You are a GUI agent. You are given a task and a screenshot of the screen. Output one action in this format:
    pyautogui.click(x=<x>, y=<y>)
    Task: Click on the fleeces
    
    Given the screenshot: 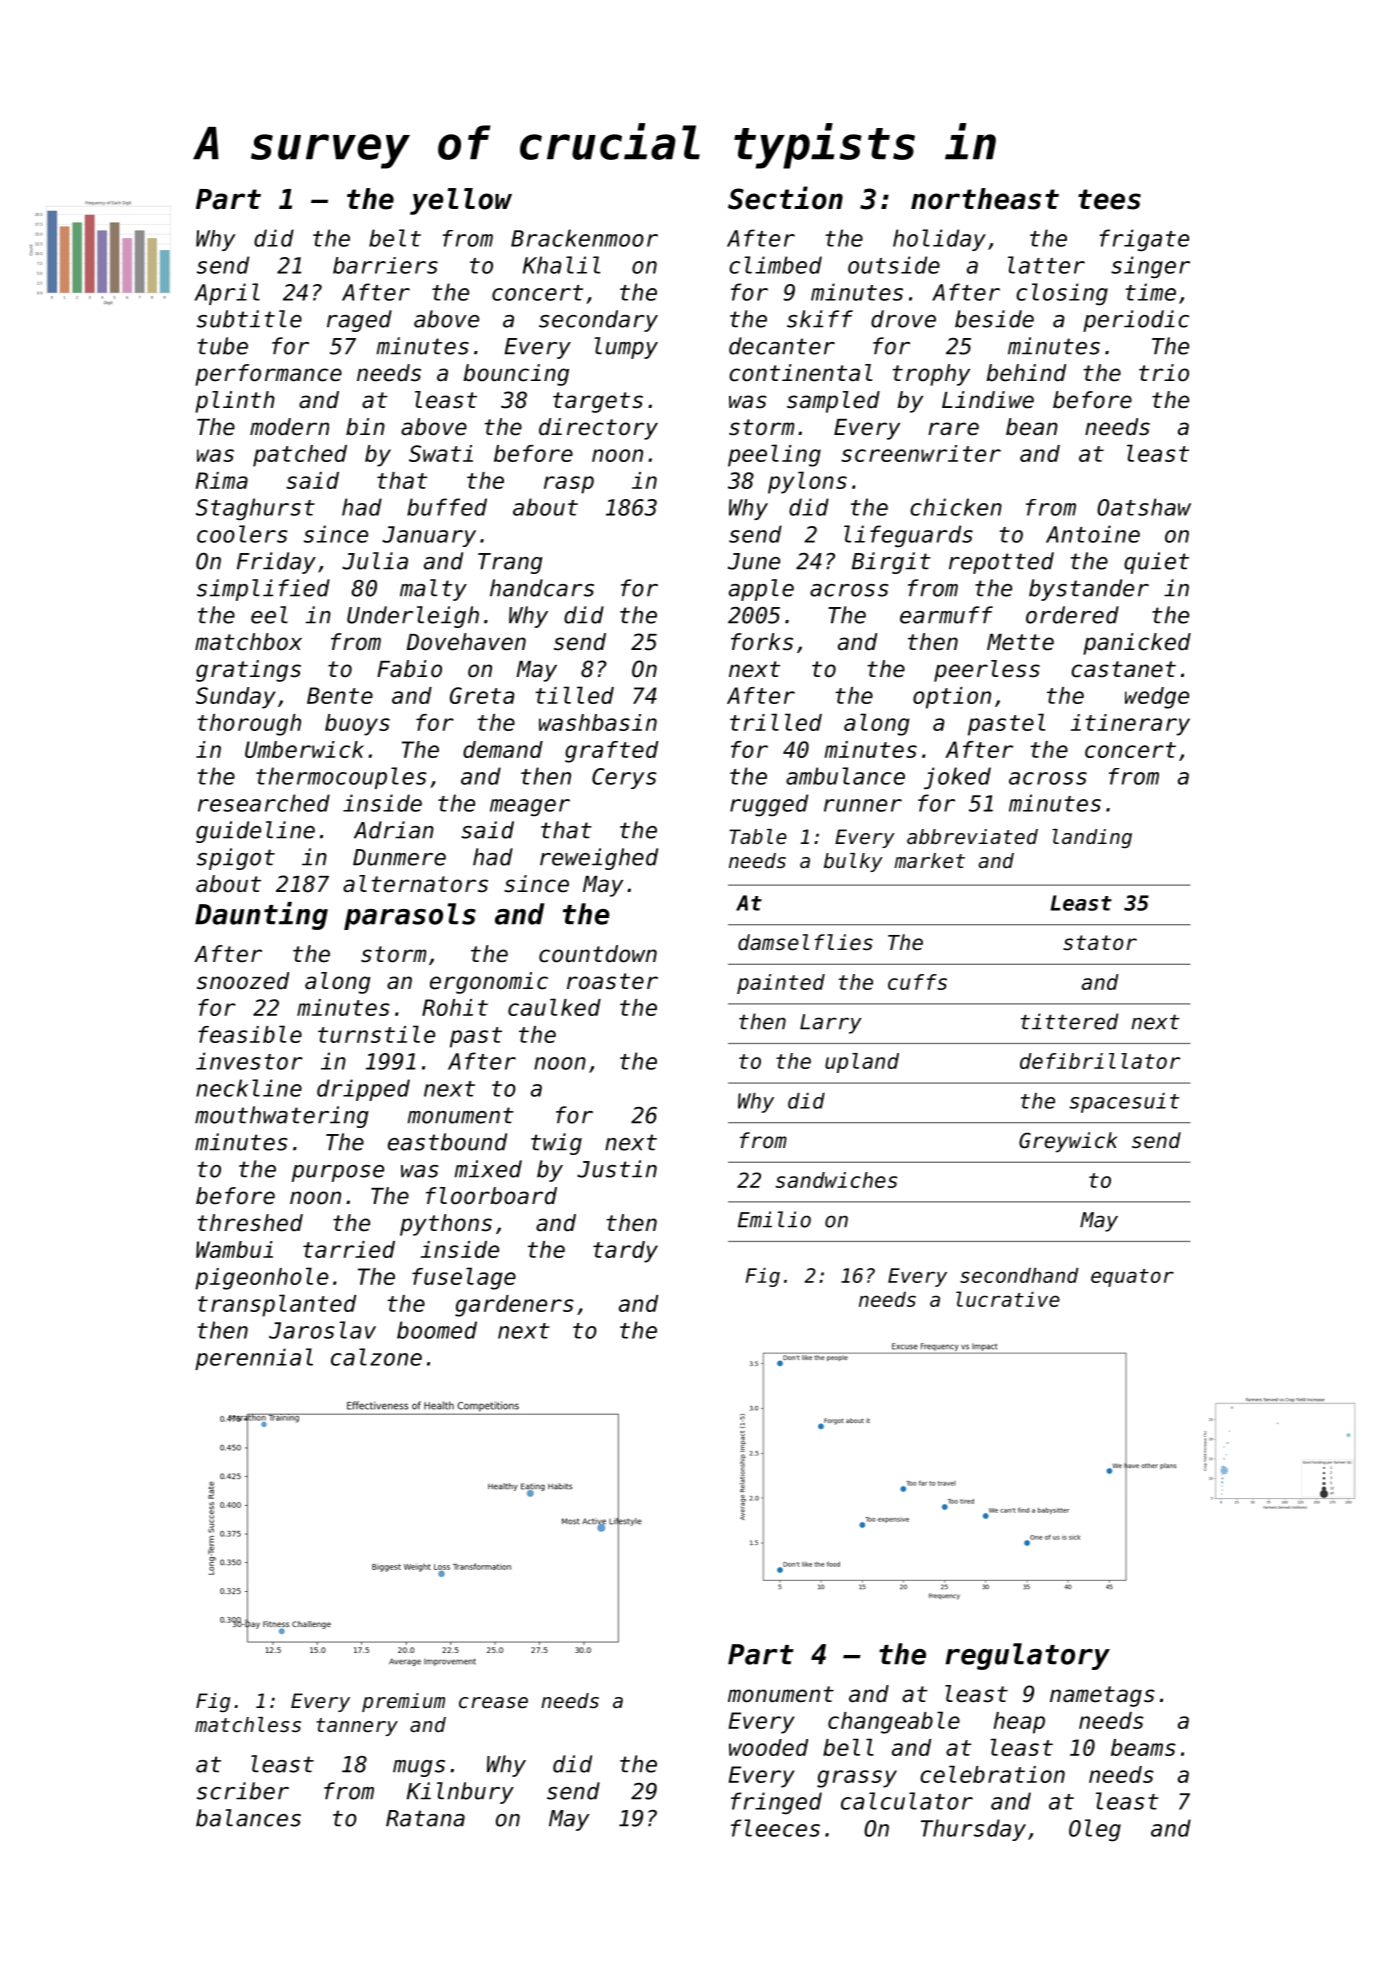 What is the action you would take?
    pyautogui.click(x=775, y=1828)
